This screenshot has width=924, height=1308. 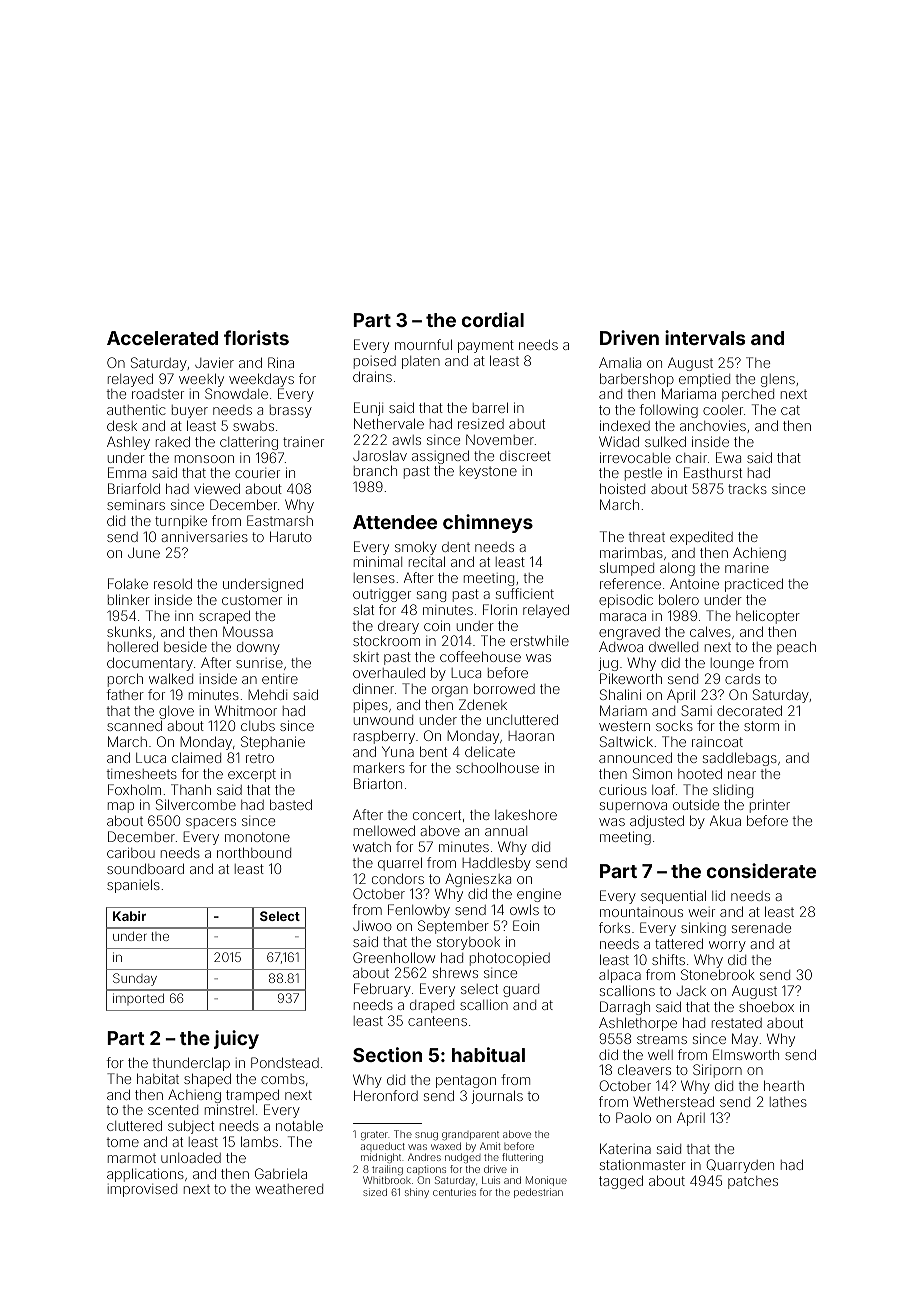 What do you see at coordinates (145, 868) in the screenshot?
I see `soundboard` at bounding box center [145, 868].
